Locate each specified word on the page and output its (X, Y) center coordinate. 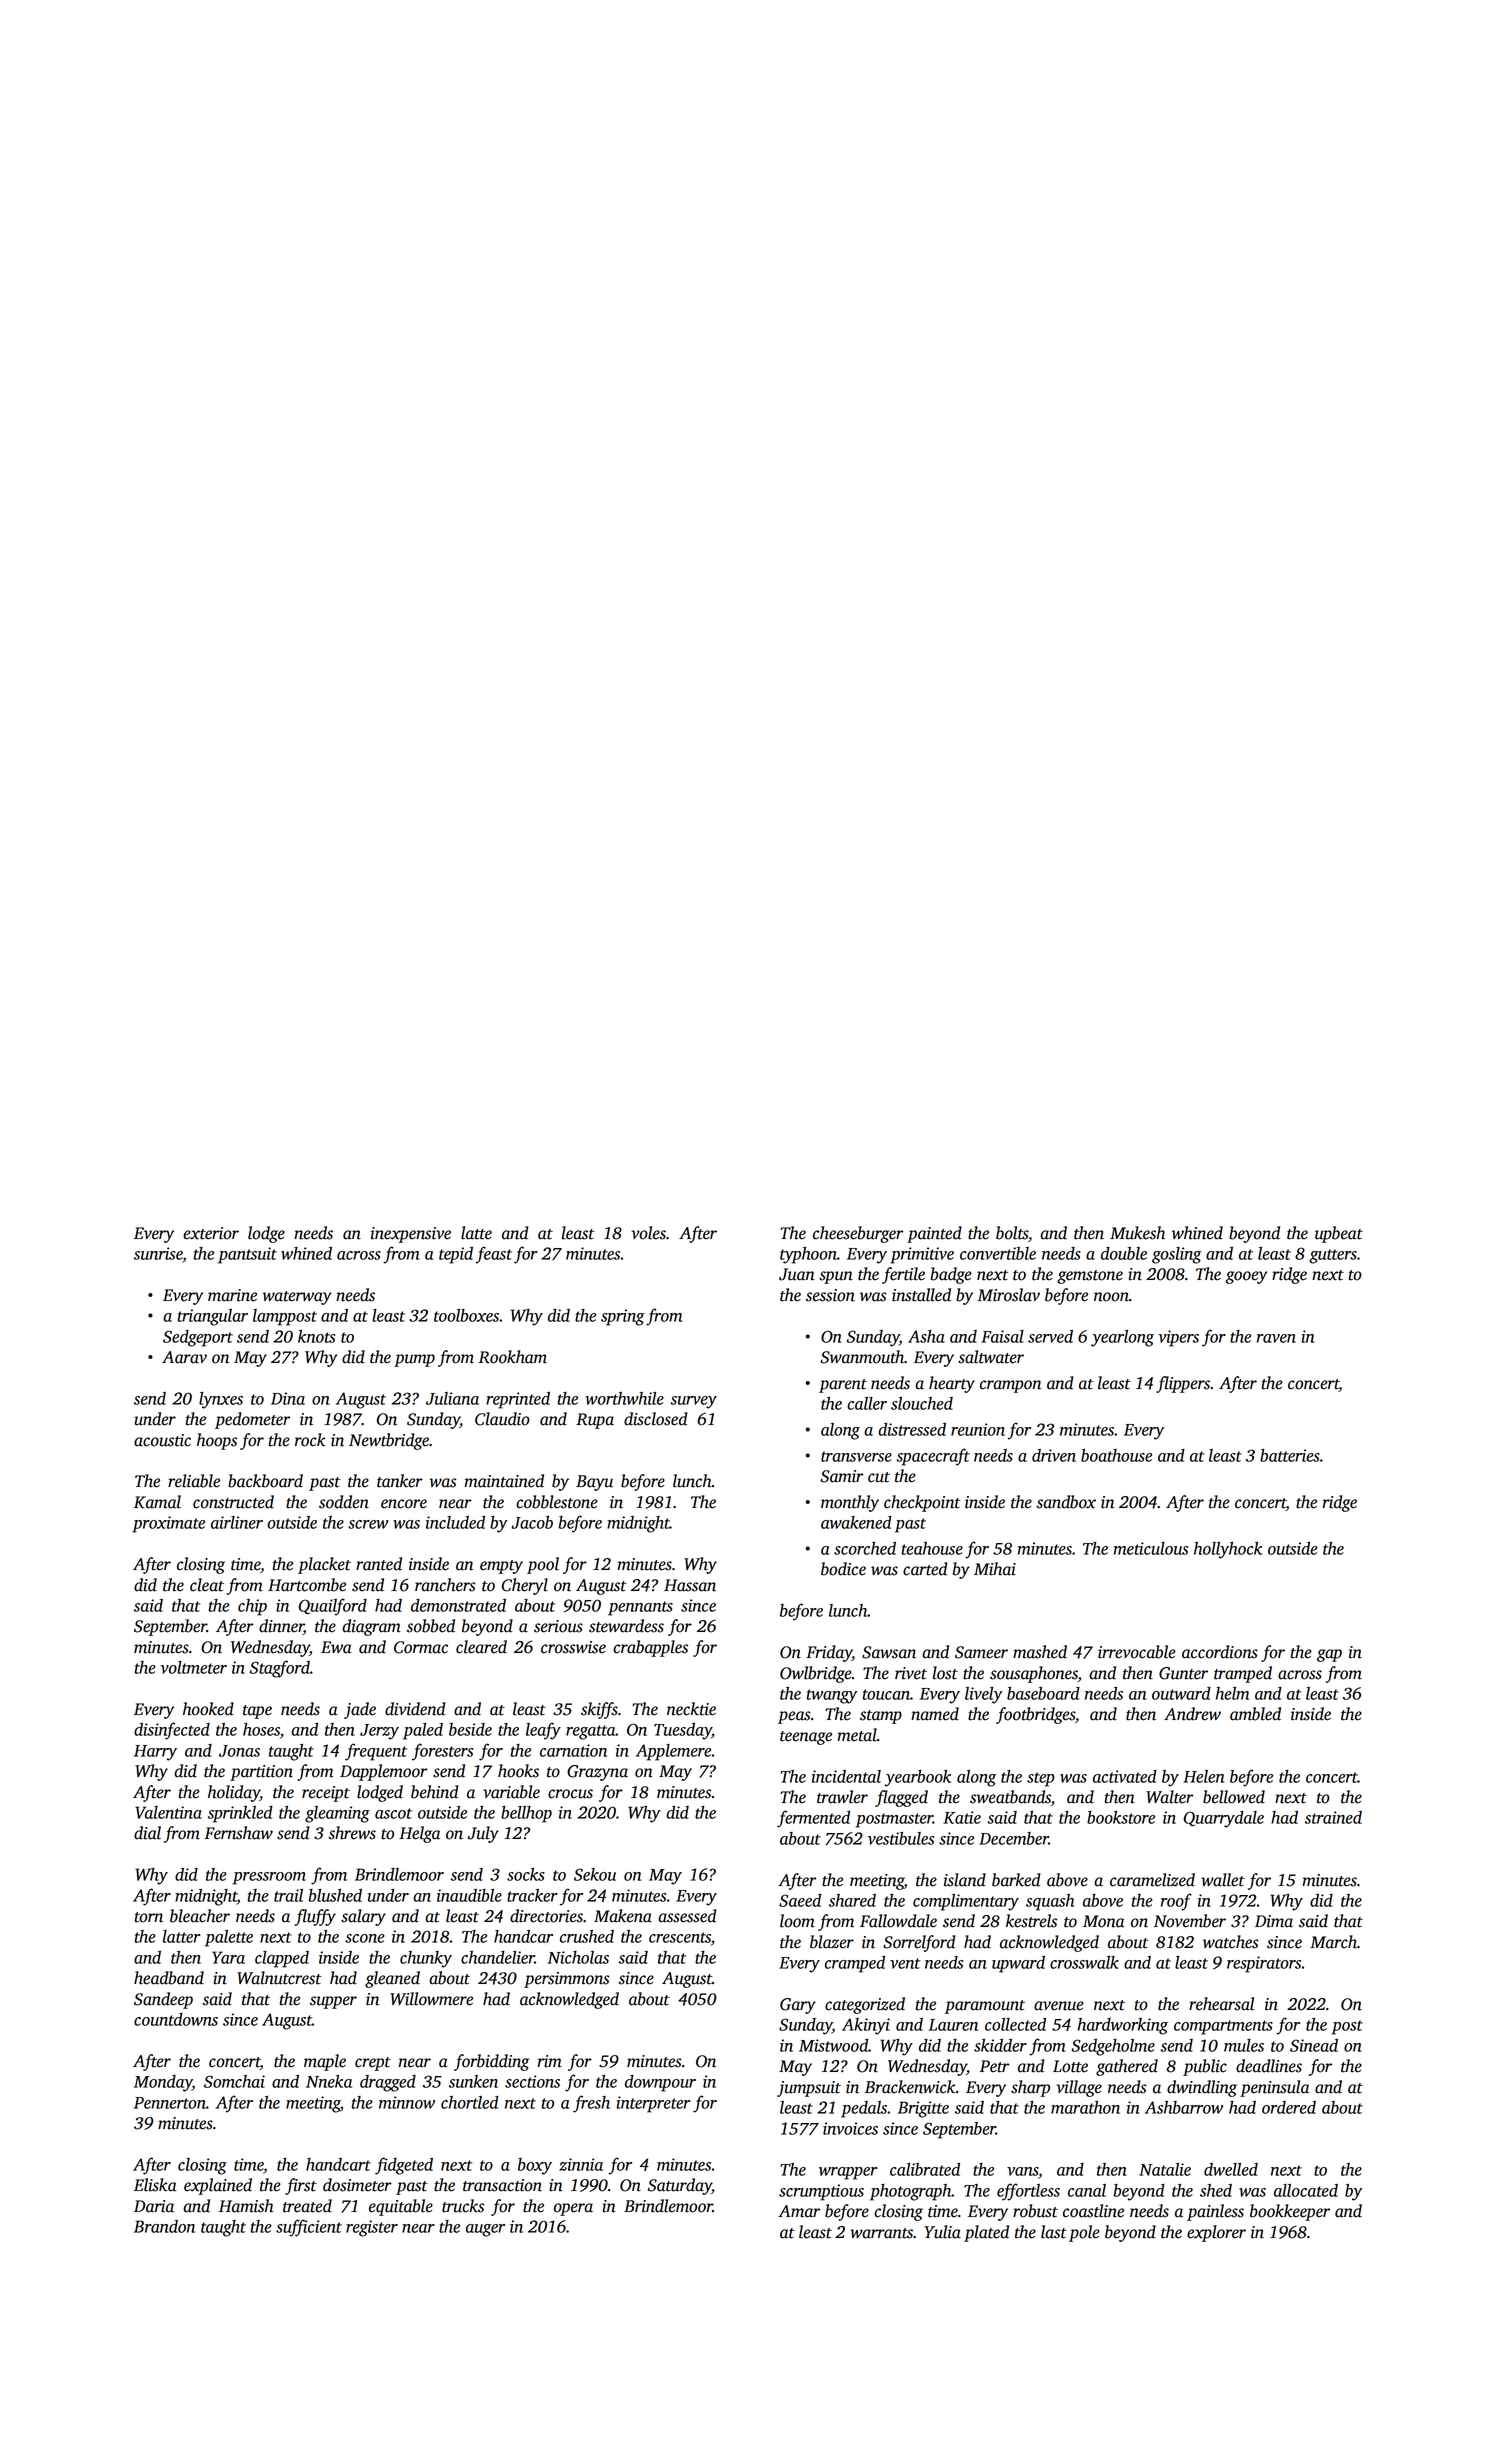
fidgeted (404, 2166)
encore (404, 1504)
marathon (1085, 2107)
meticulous (1151, 1548)
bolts (1012, 1233)
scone (365, 1938)
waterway (297, 1298)
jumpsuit (809, 2089)
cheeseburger (858, 1234)
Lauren (953, 2025)
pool (543, 1565)
